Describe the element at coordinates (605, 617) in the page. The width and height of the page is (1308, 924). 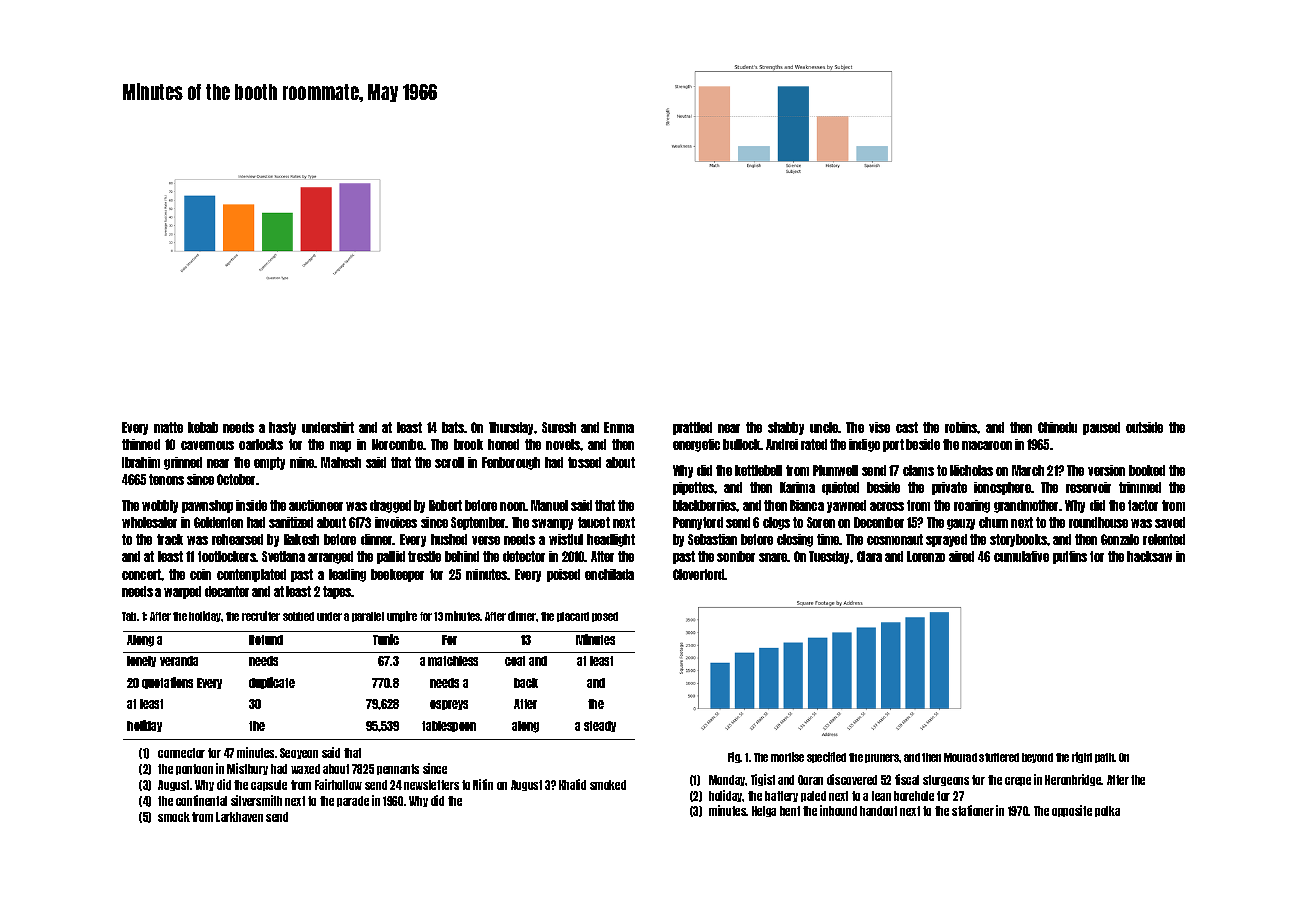
I see `posed` at that location.
